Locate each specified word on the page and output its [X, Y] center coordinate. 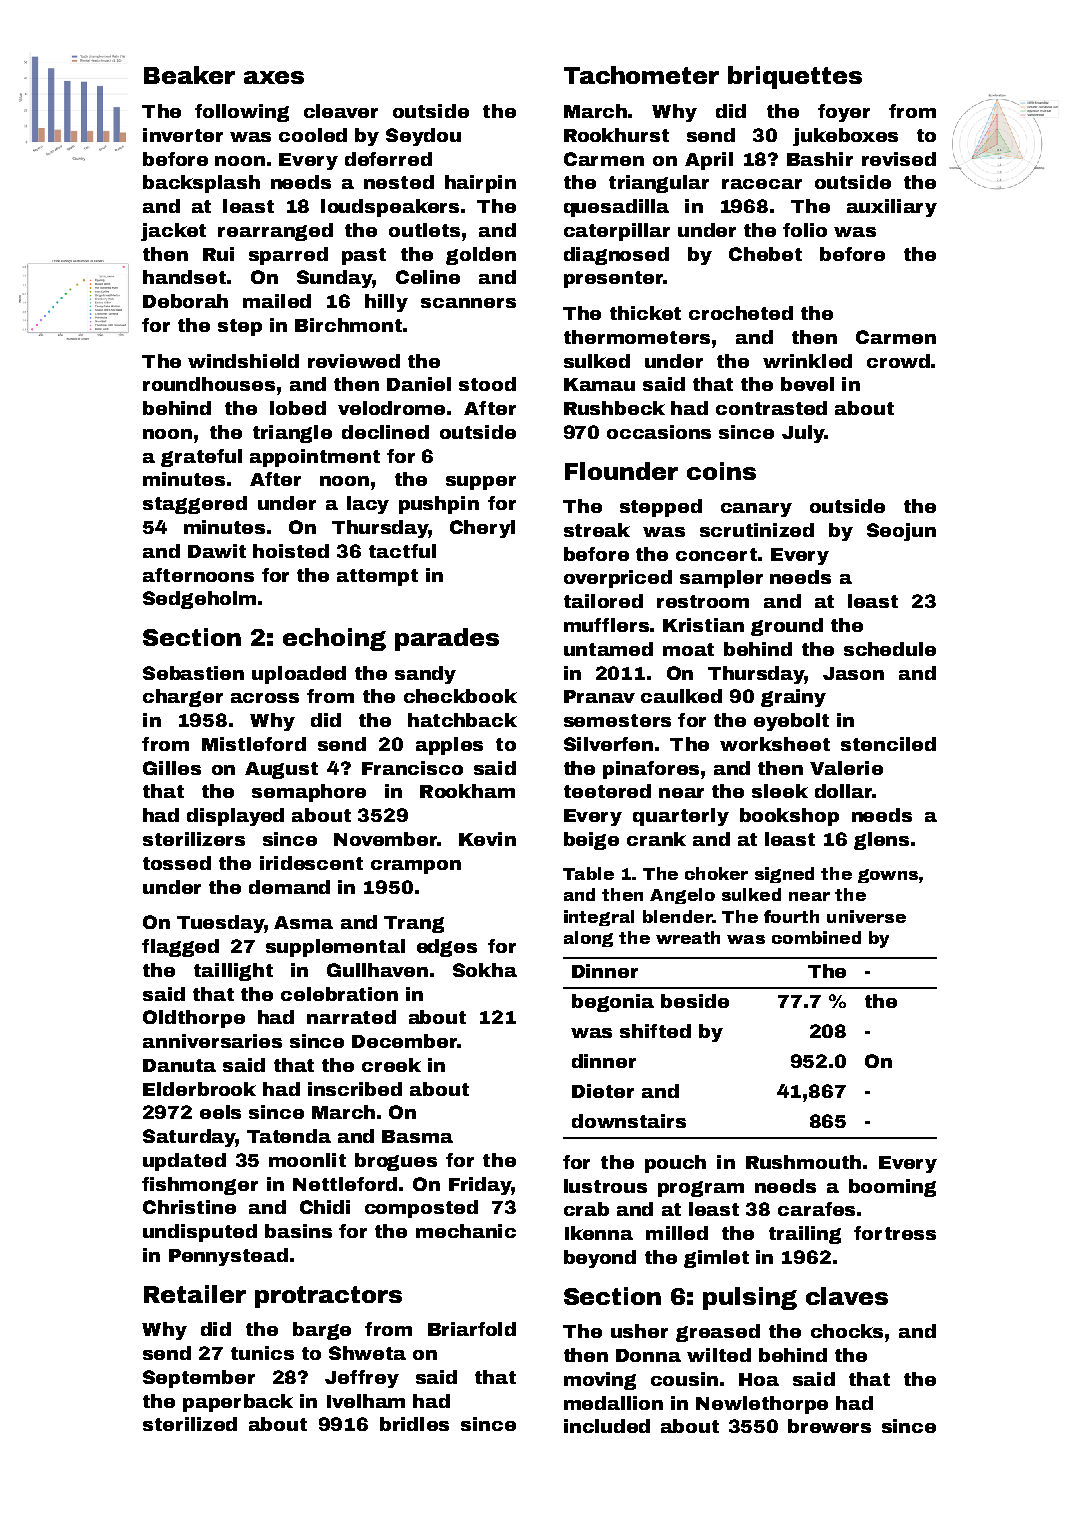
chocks [847, 1331]
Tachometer [641, 75]
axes [274, 77]
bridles [414, 1424]
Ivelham [366, 1401]
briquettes [795, 77]
